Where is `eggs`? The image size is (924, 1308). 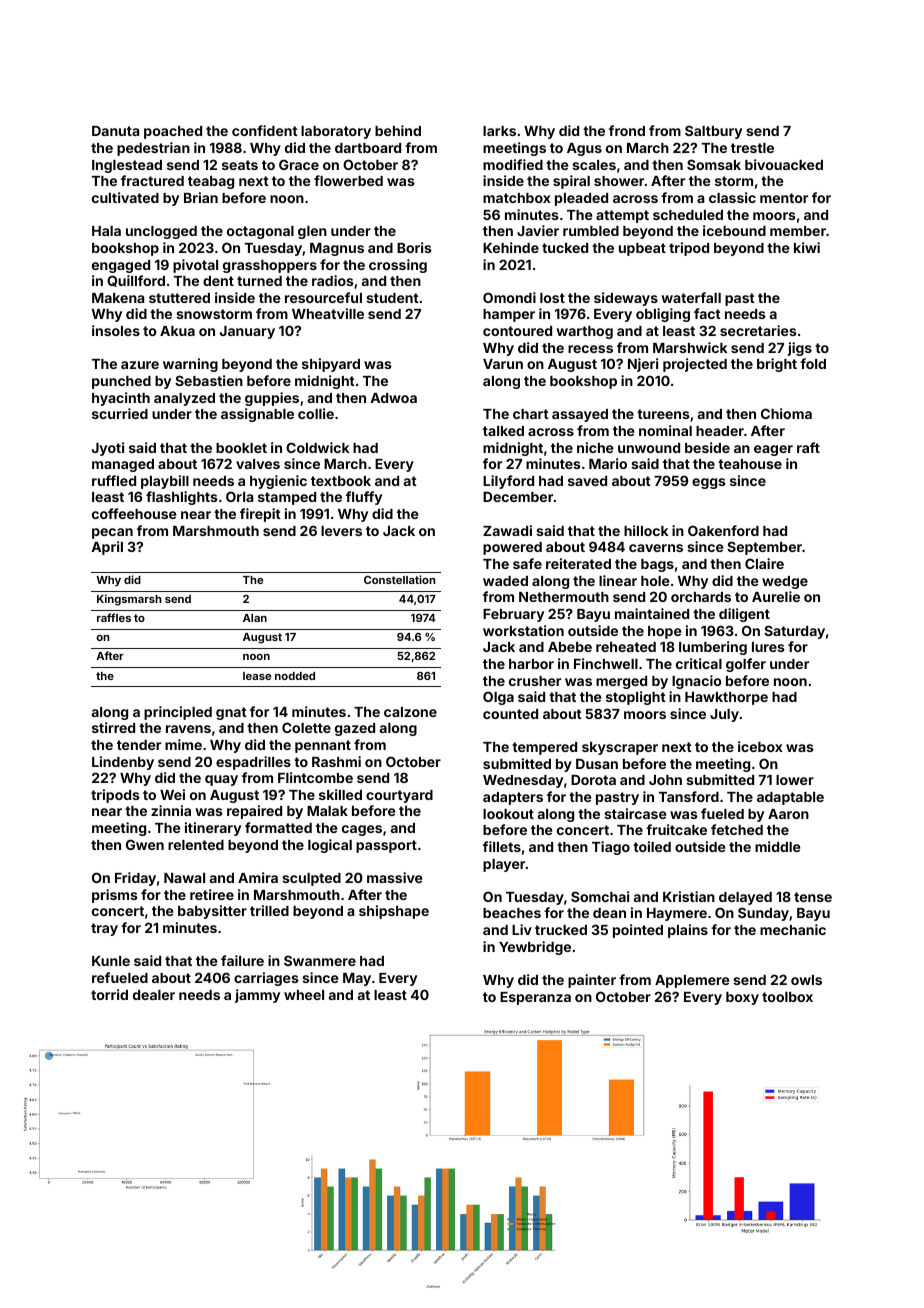
eggs is located at coordinates (709, 483).
